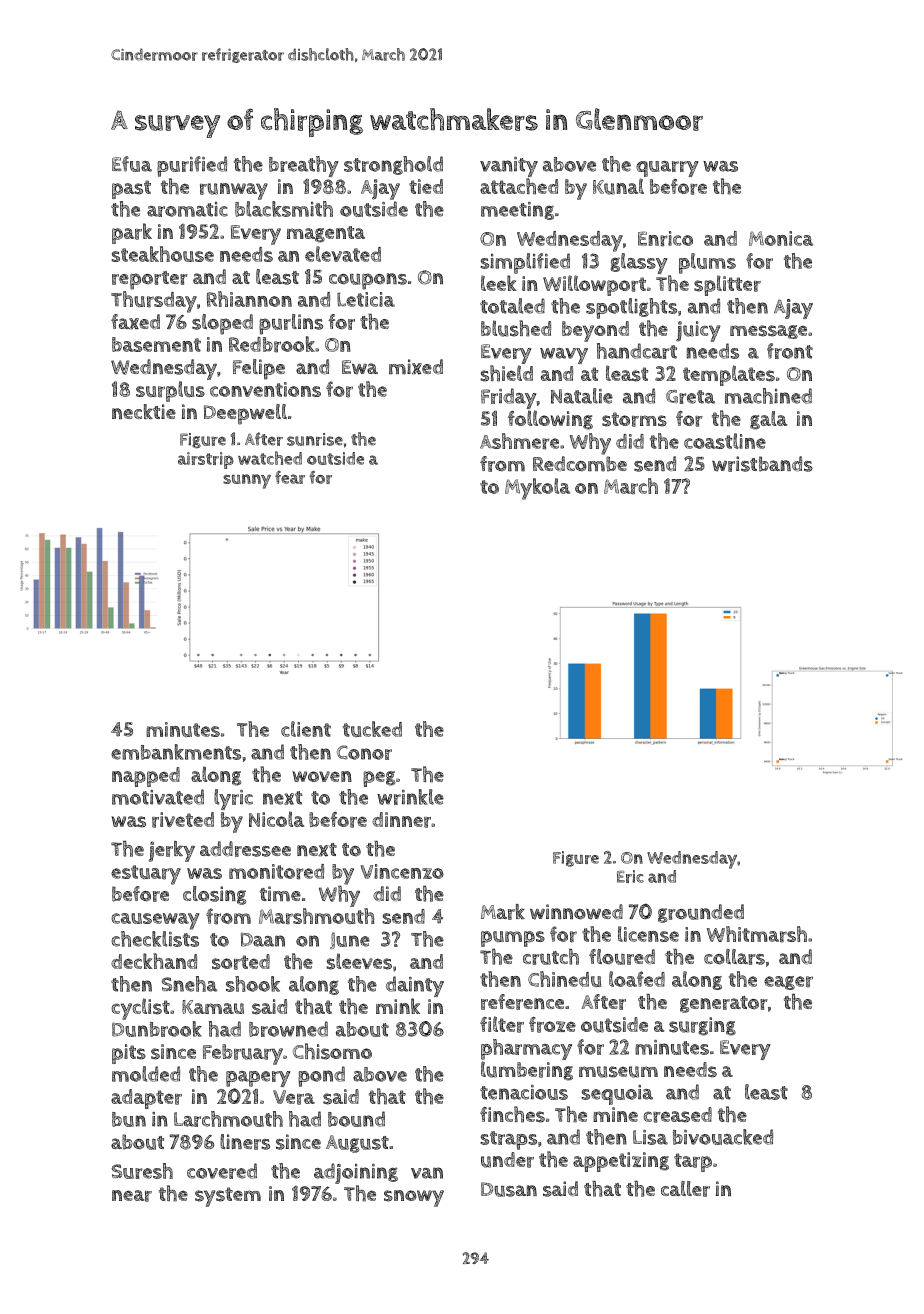 This page has width=924, height=1314. What do you see at coordinates (132, 233) in the page?
I see `park` at bounding box center [132, 233].
